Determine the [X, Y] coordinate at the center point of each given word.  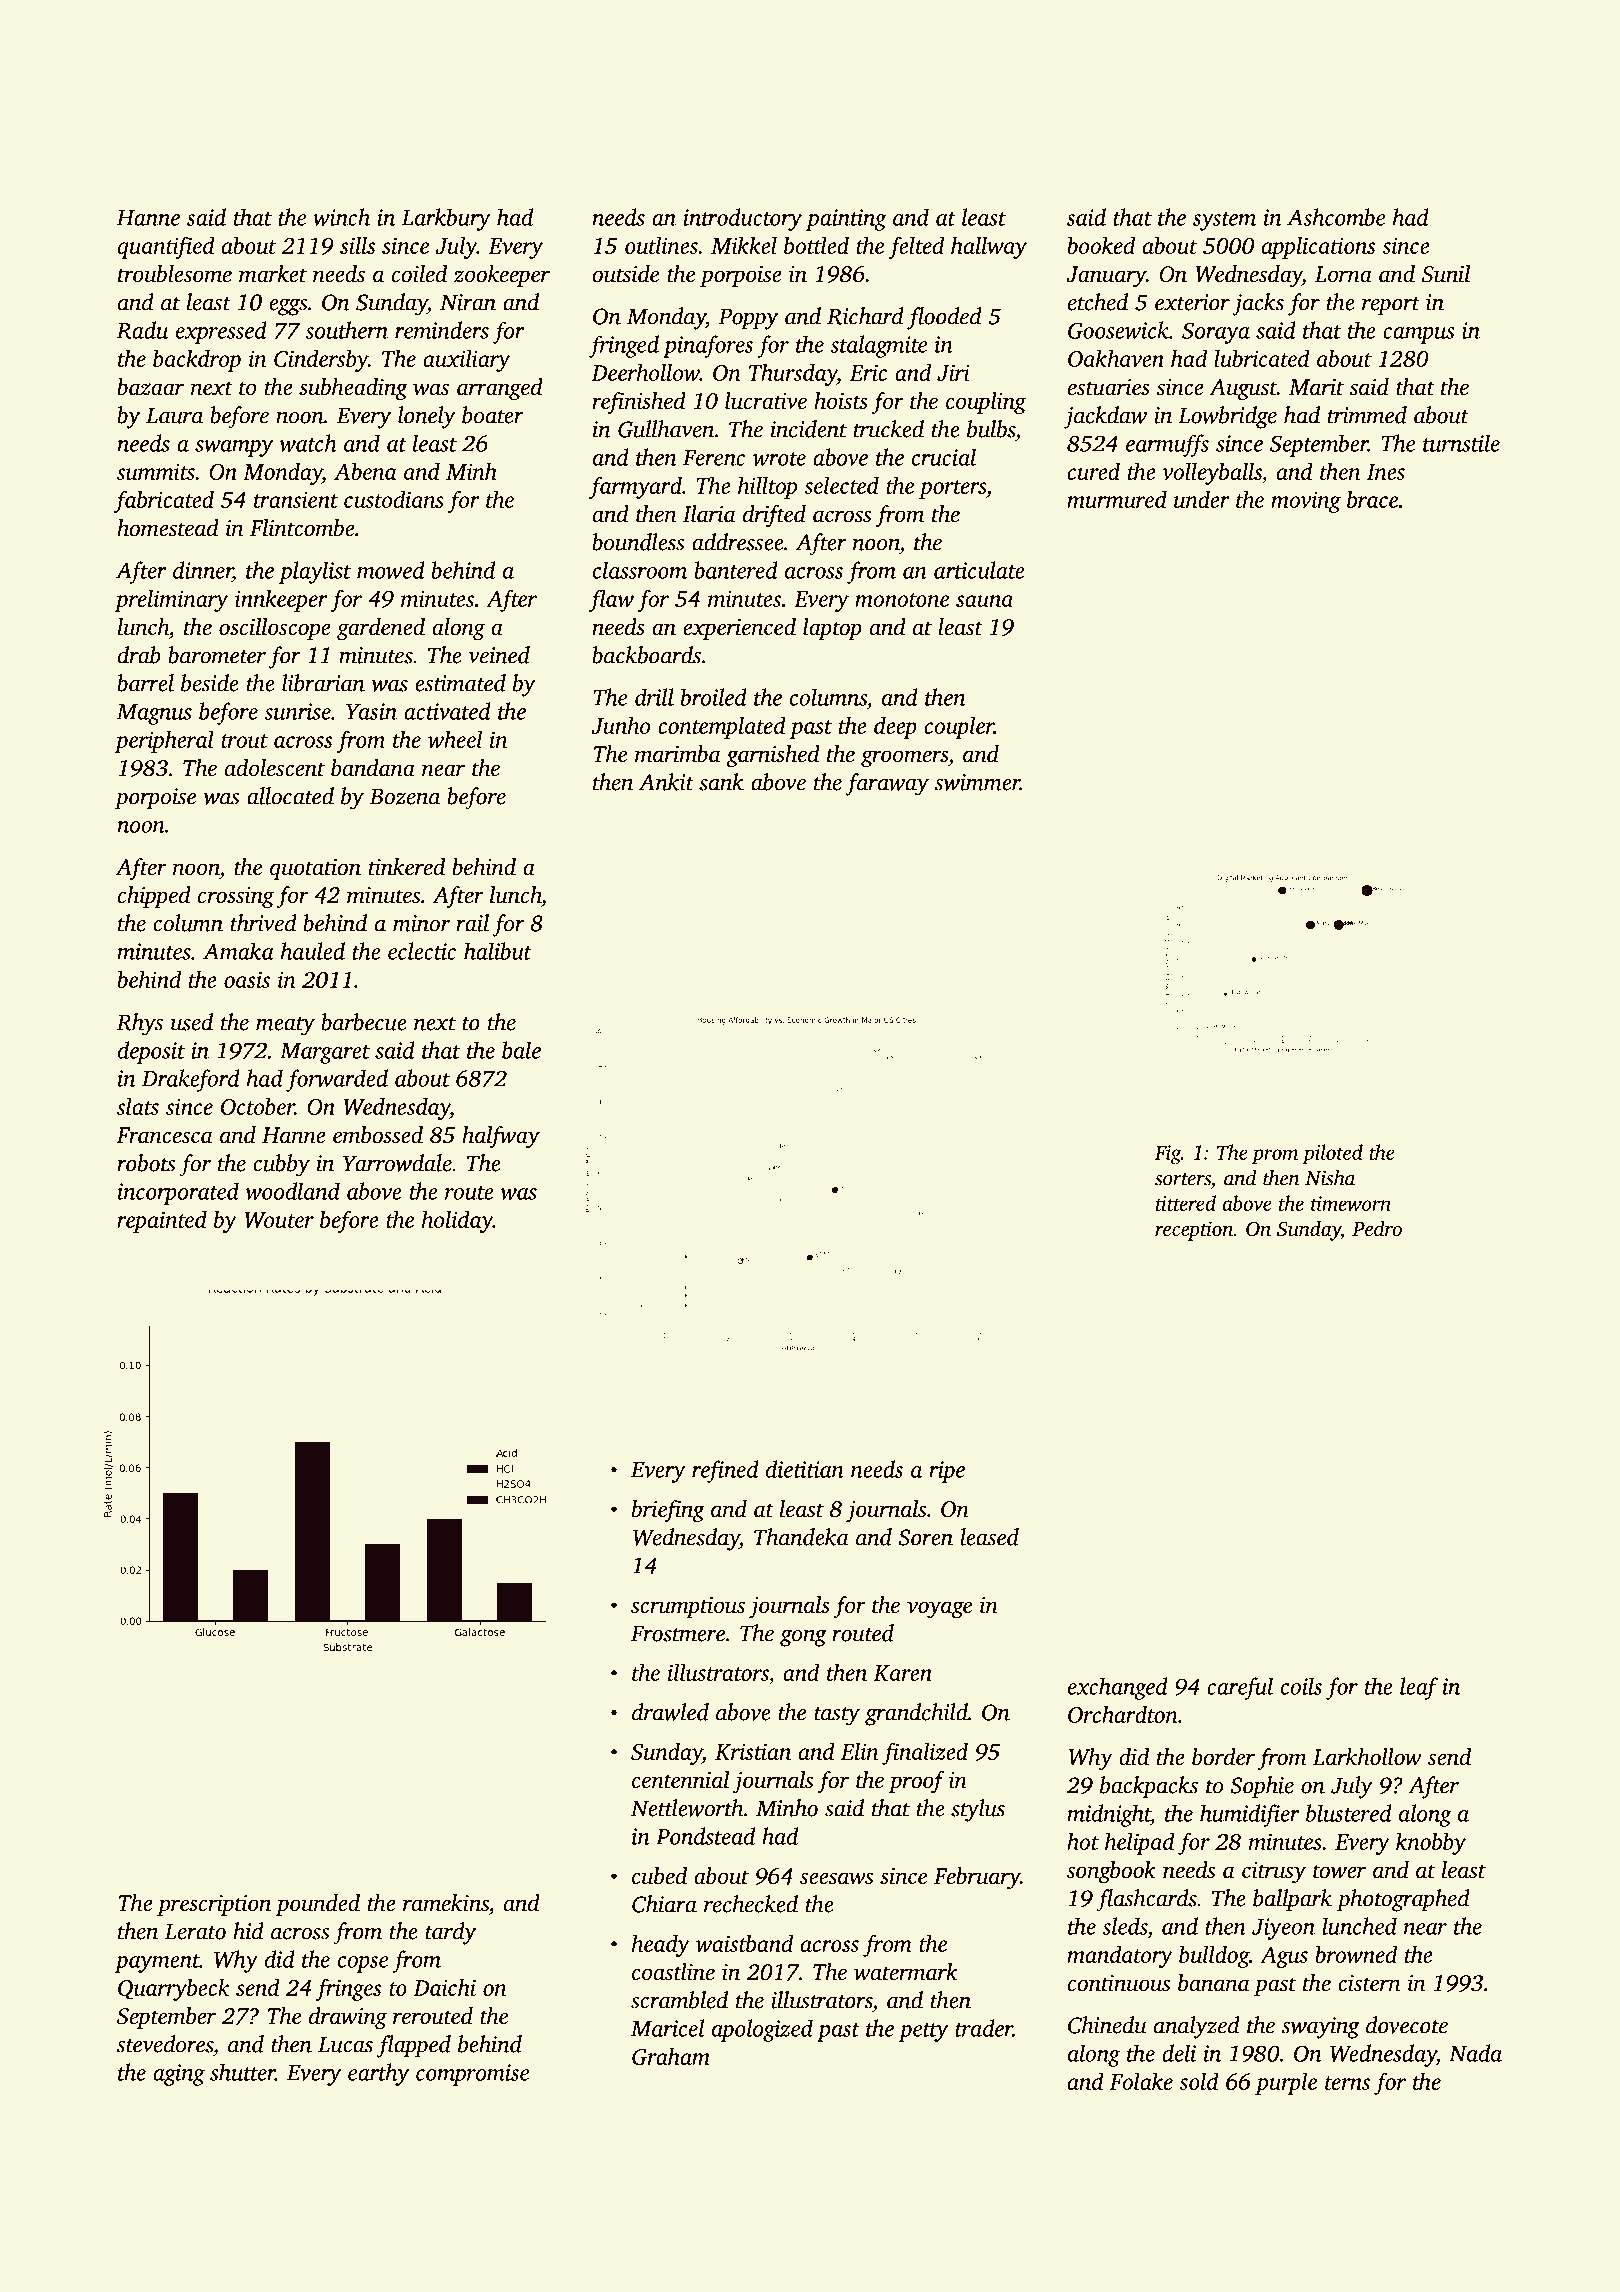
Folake [1141, 2081]
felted [916, 247]
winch [341, 217]
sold [1199, 2081]
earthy [378, 2074]
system [1224, 221]
